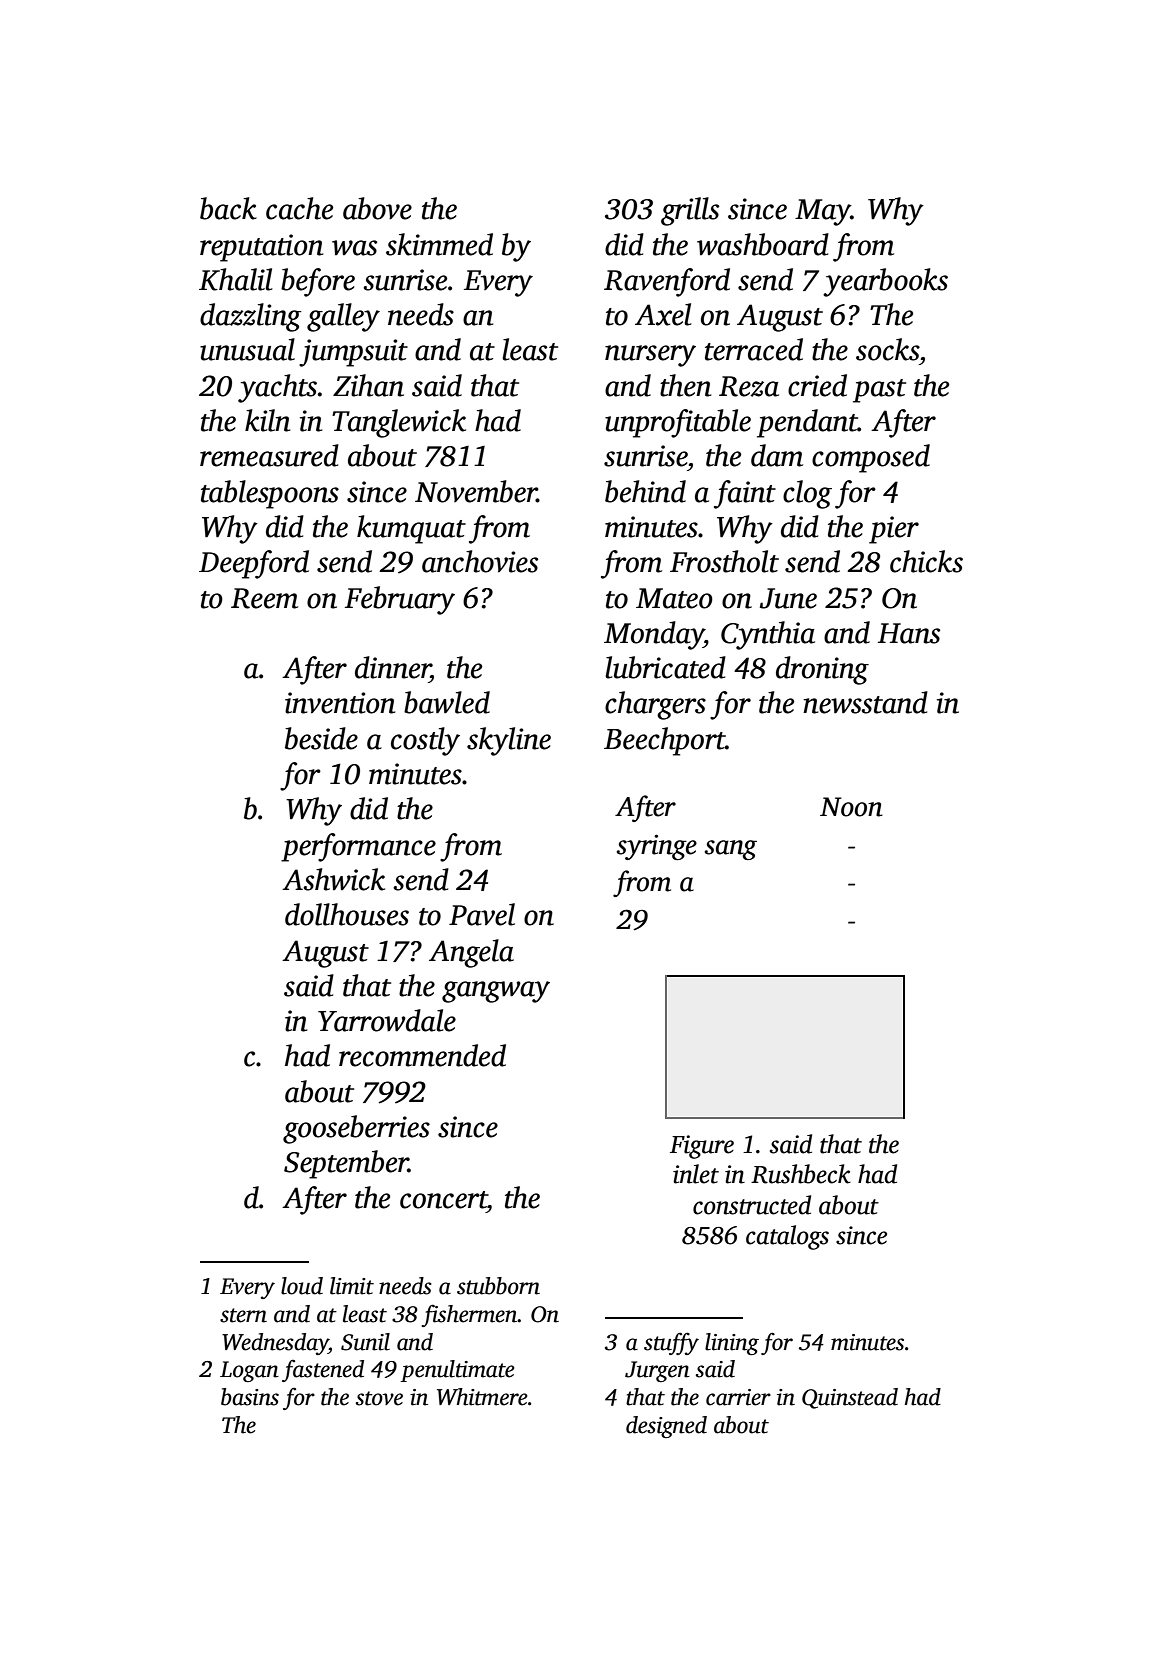  What do you see at coordinates (823, 212) in the screenshot?
I see `May` at bounding box center [823, 212].
